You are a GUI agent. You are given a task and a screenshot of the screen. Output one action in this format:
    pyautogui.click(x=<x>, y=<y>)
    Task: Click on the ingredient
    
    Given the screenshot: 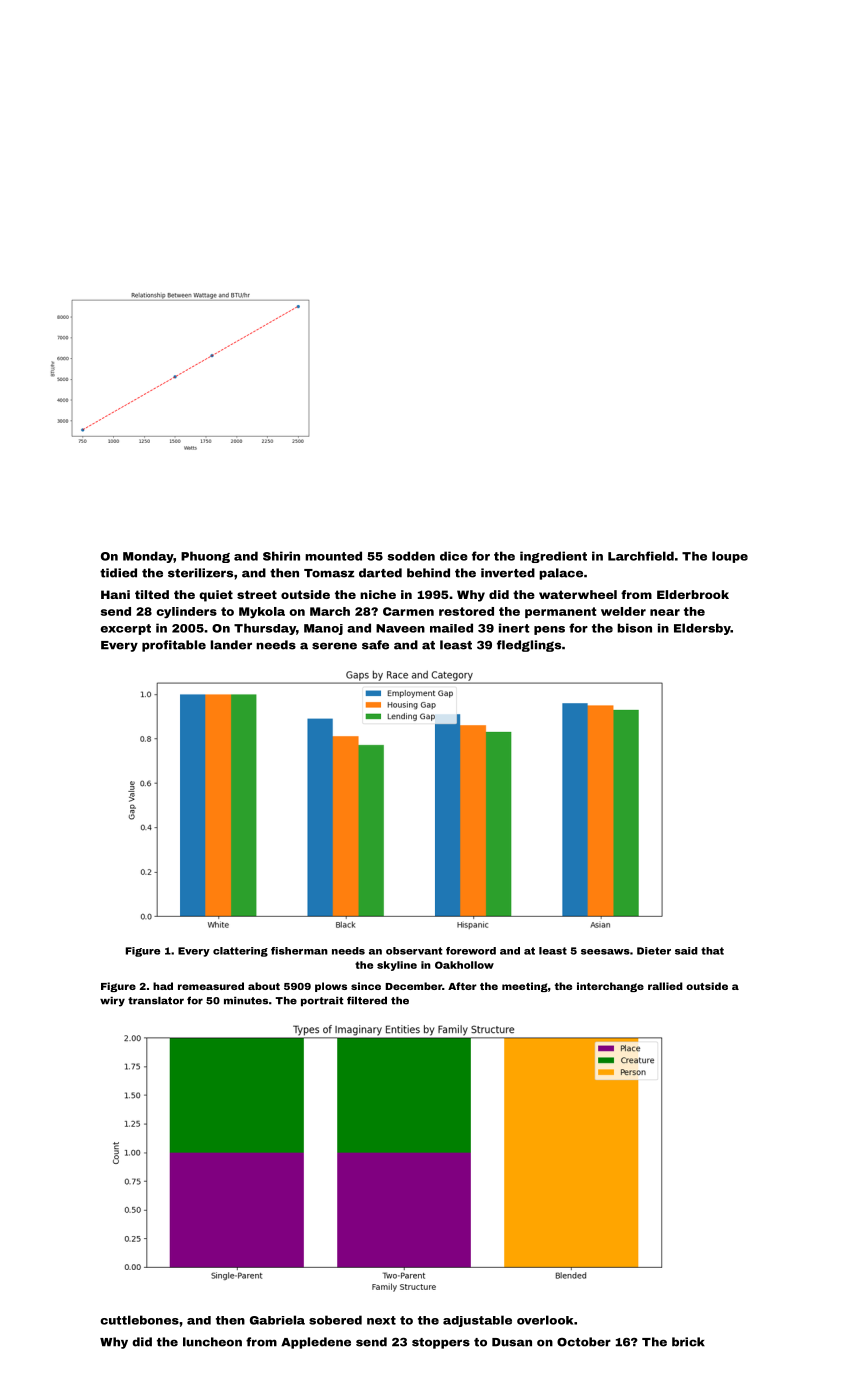 What is the action you would take?
    pyautogui.click(x=553, y=557)
